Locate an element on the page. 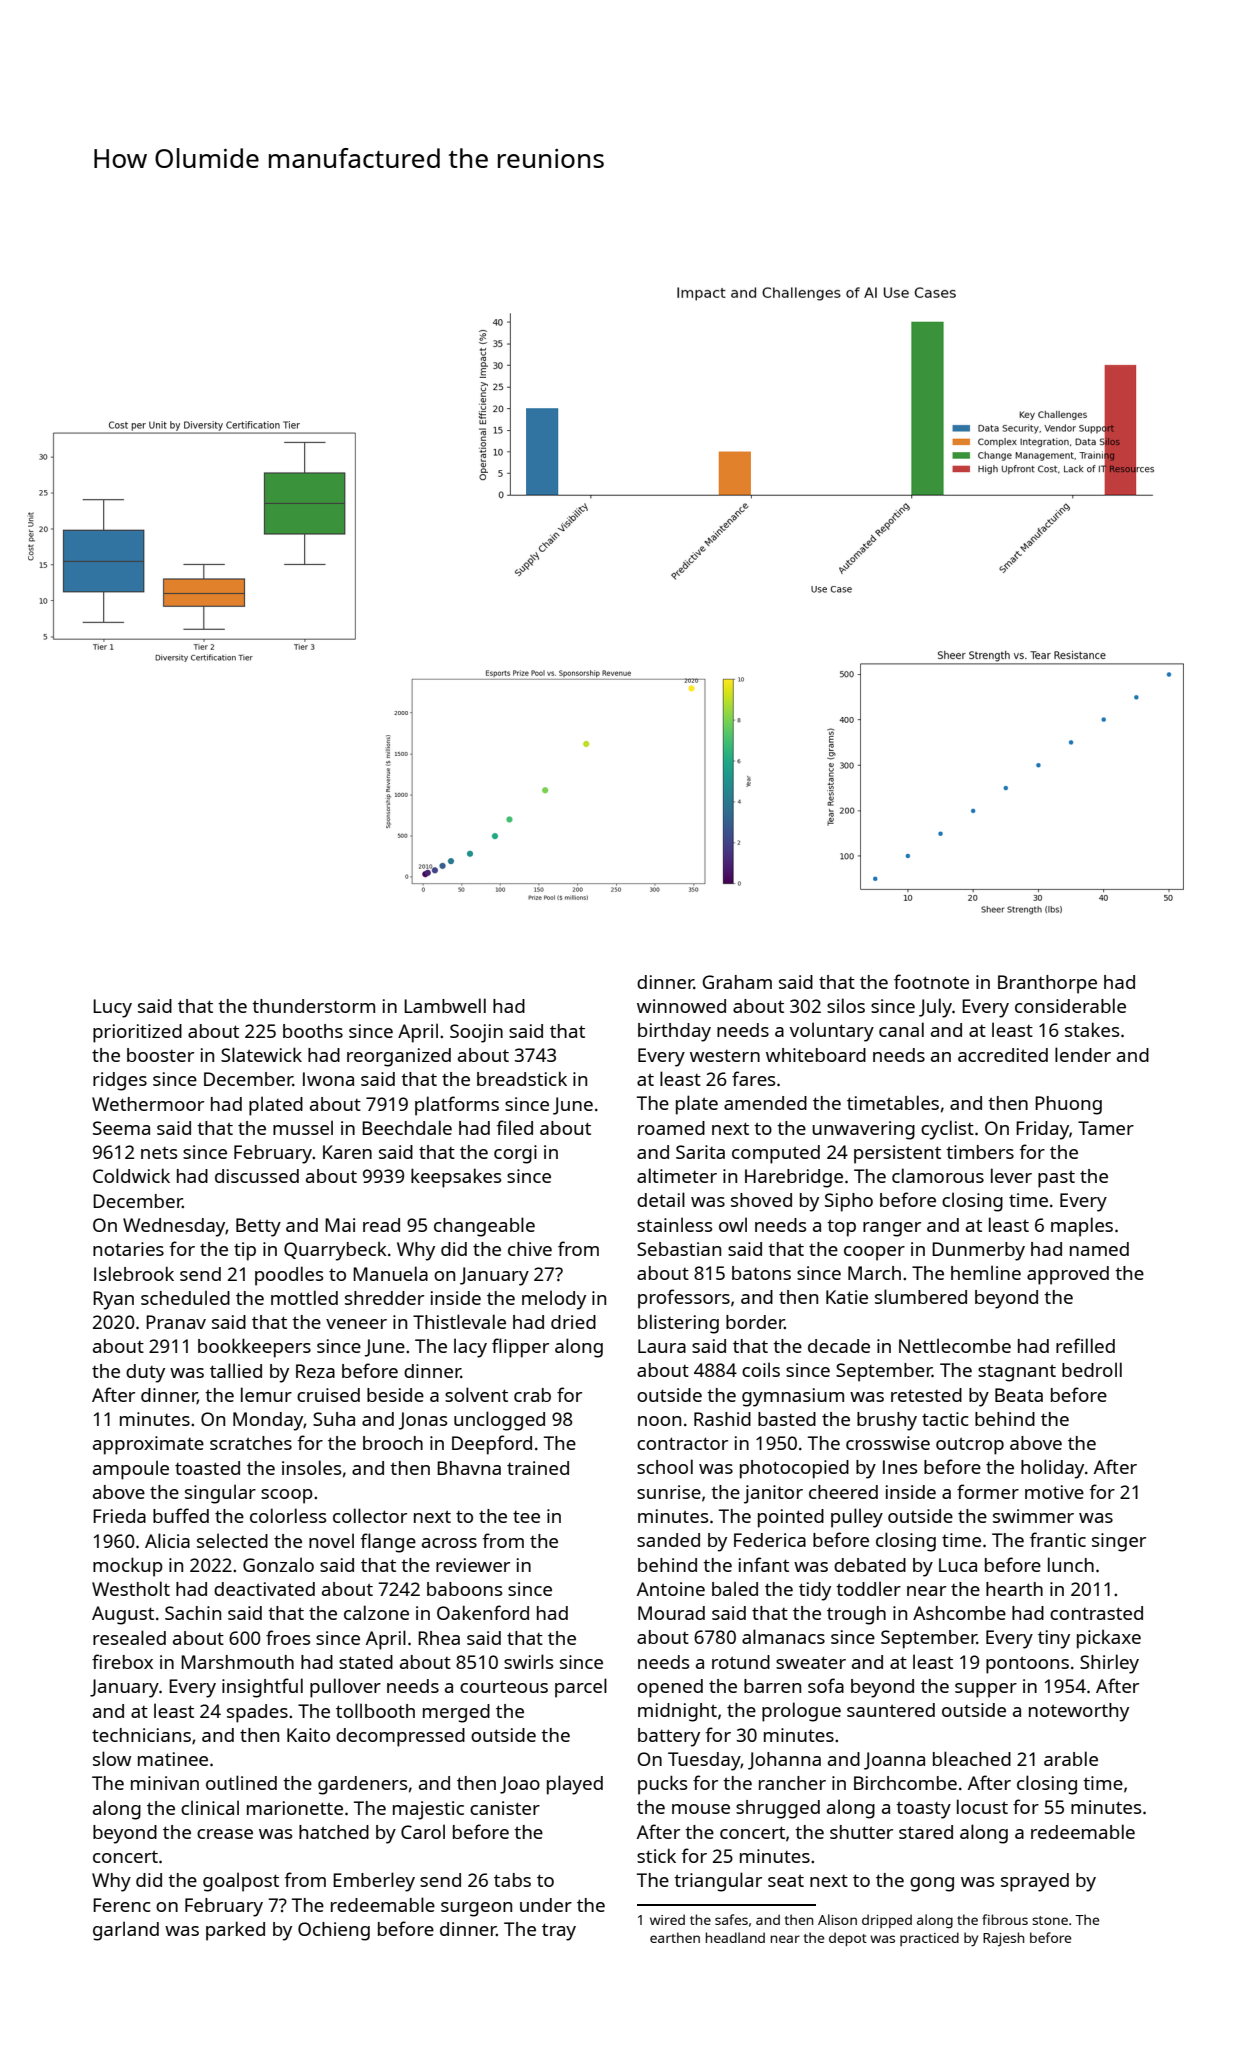 This page has width=1245, height=2051. canister is located at coordinates (505, 1808).
